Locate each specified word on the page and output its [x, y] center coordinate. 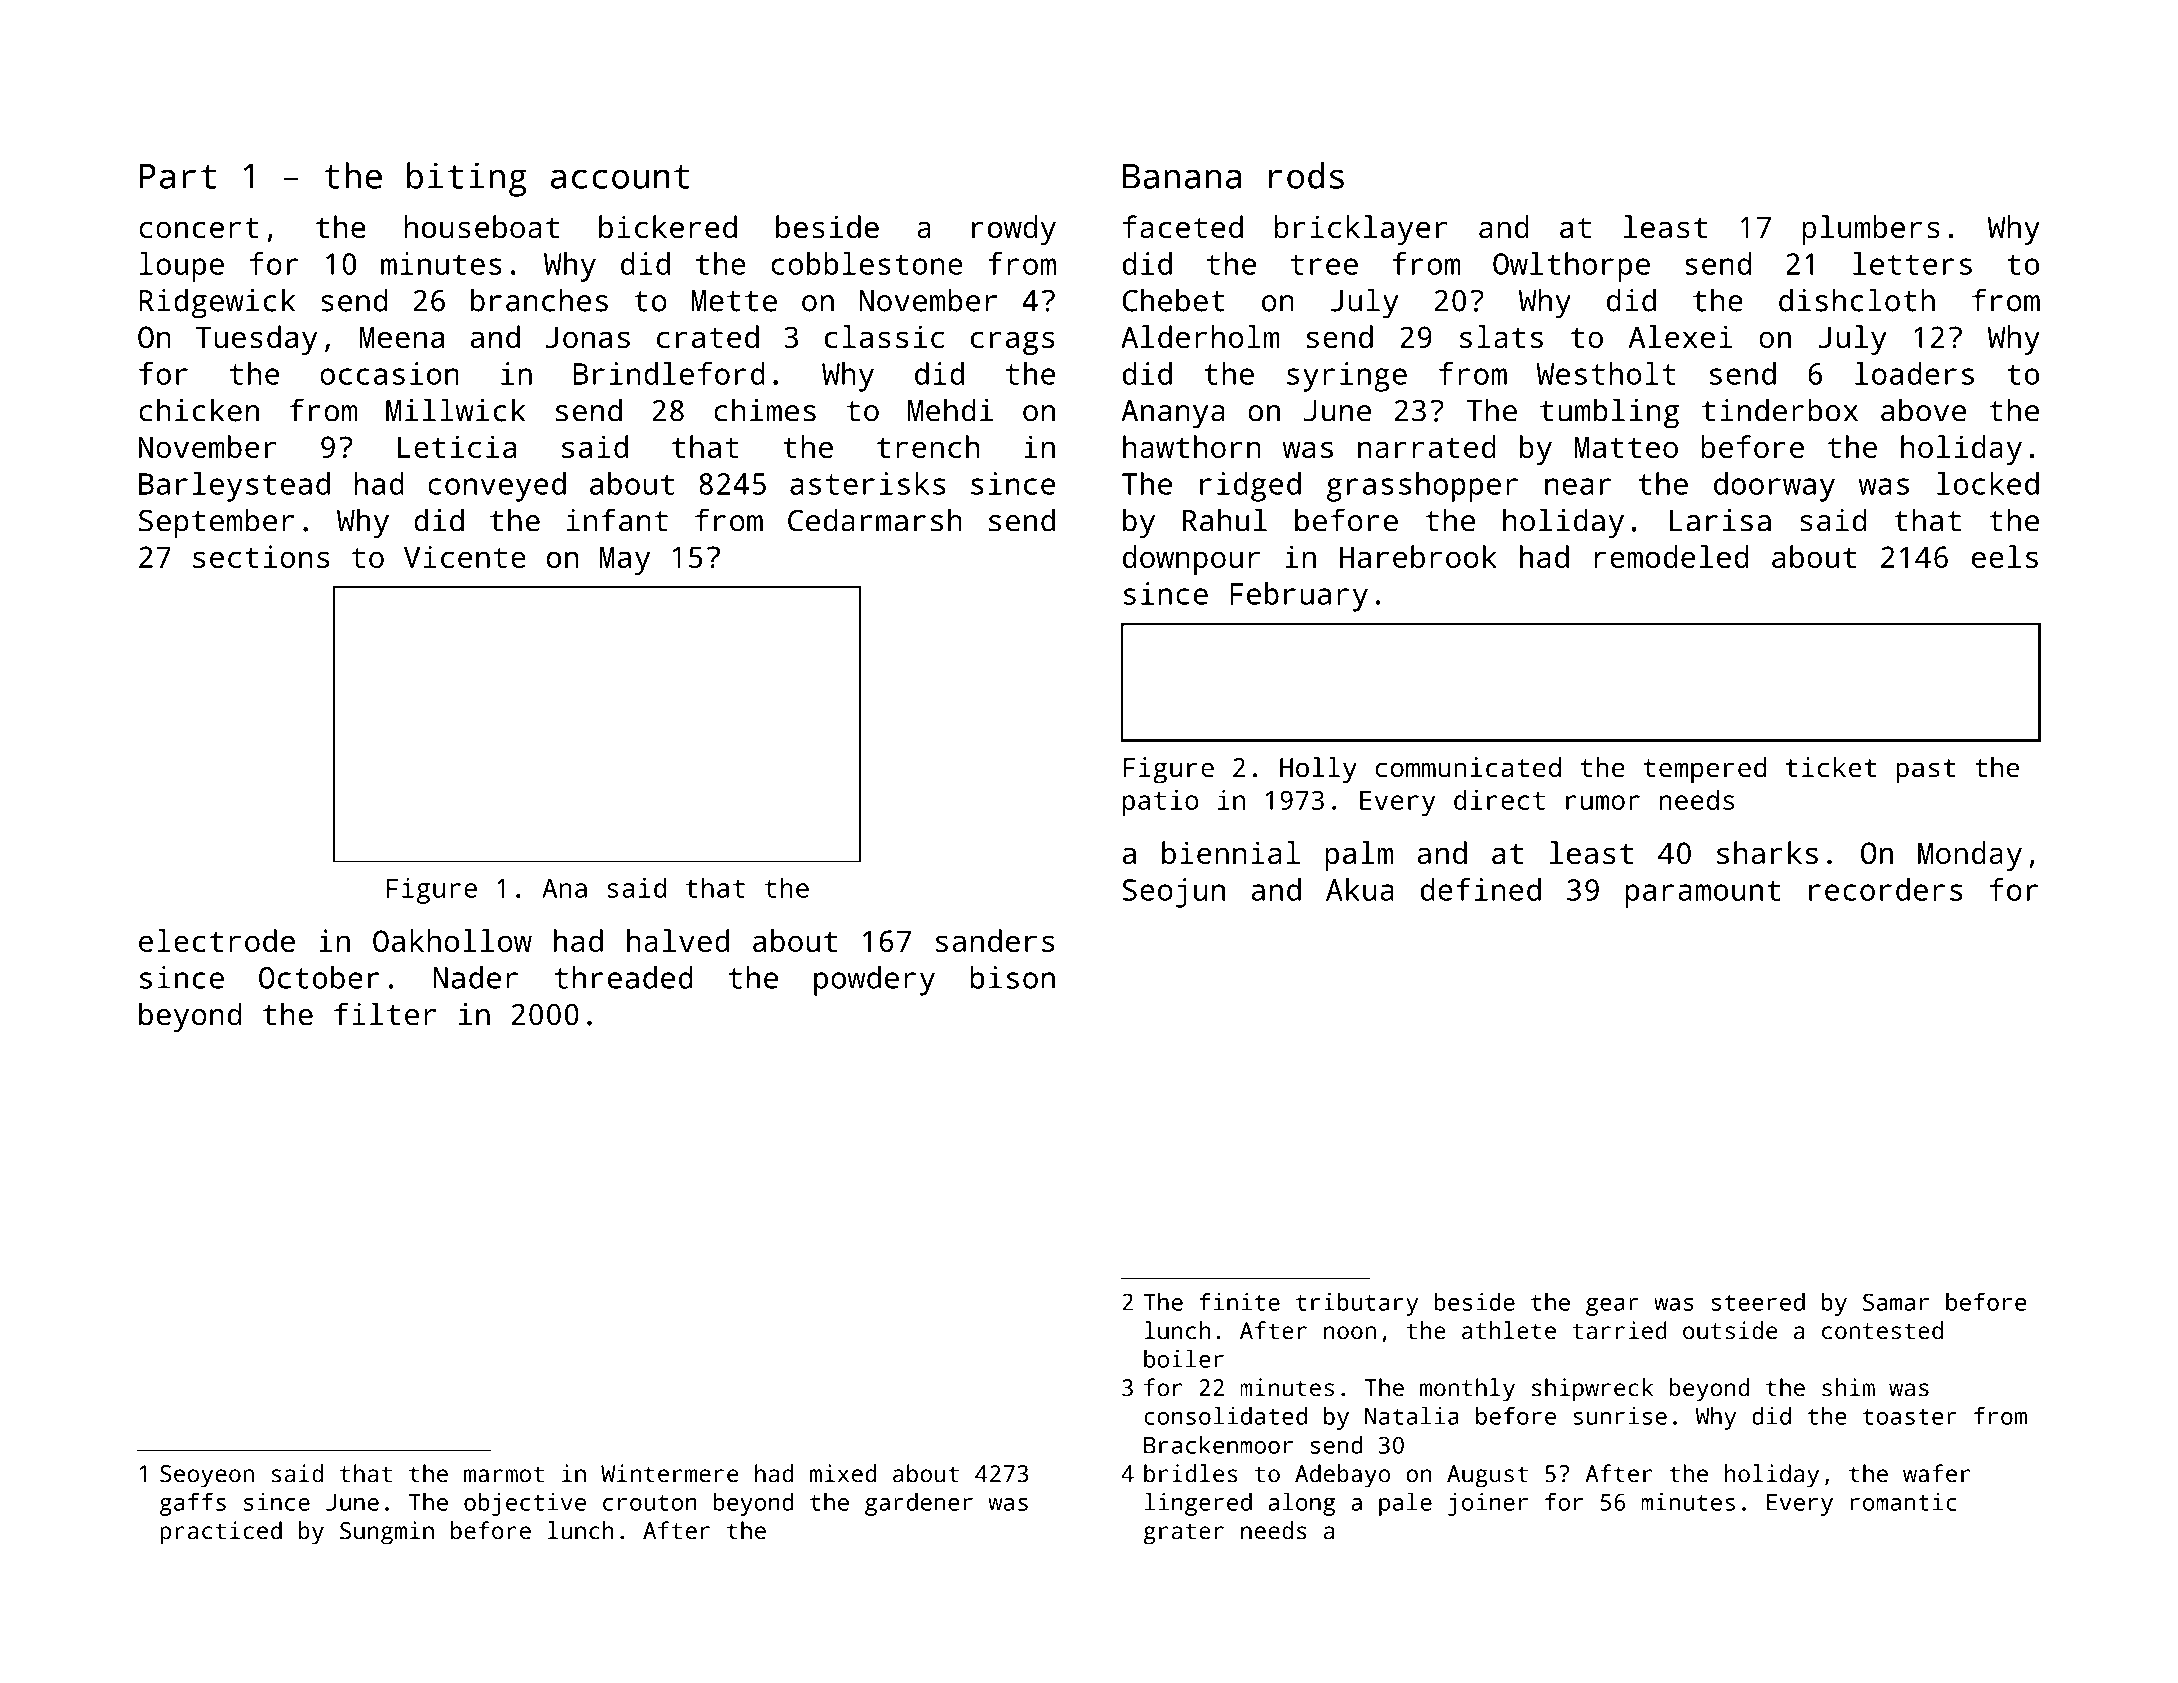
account [620, 177]
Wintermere [669, 1473]
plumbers [1871, 230]
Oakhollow [452, 940]
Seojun [1174, 893]
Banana [1182, 176]
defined [1481, 889]
